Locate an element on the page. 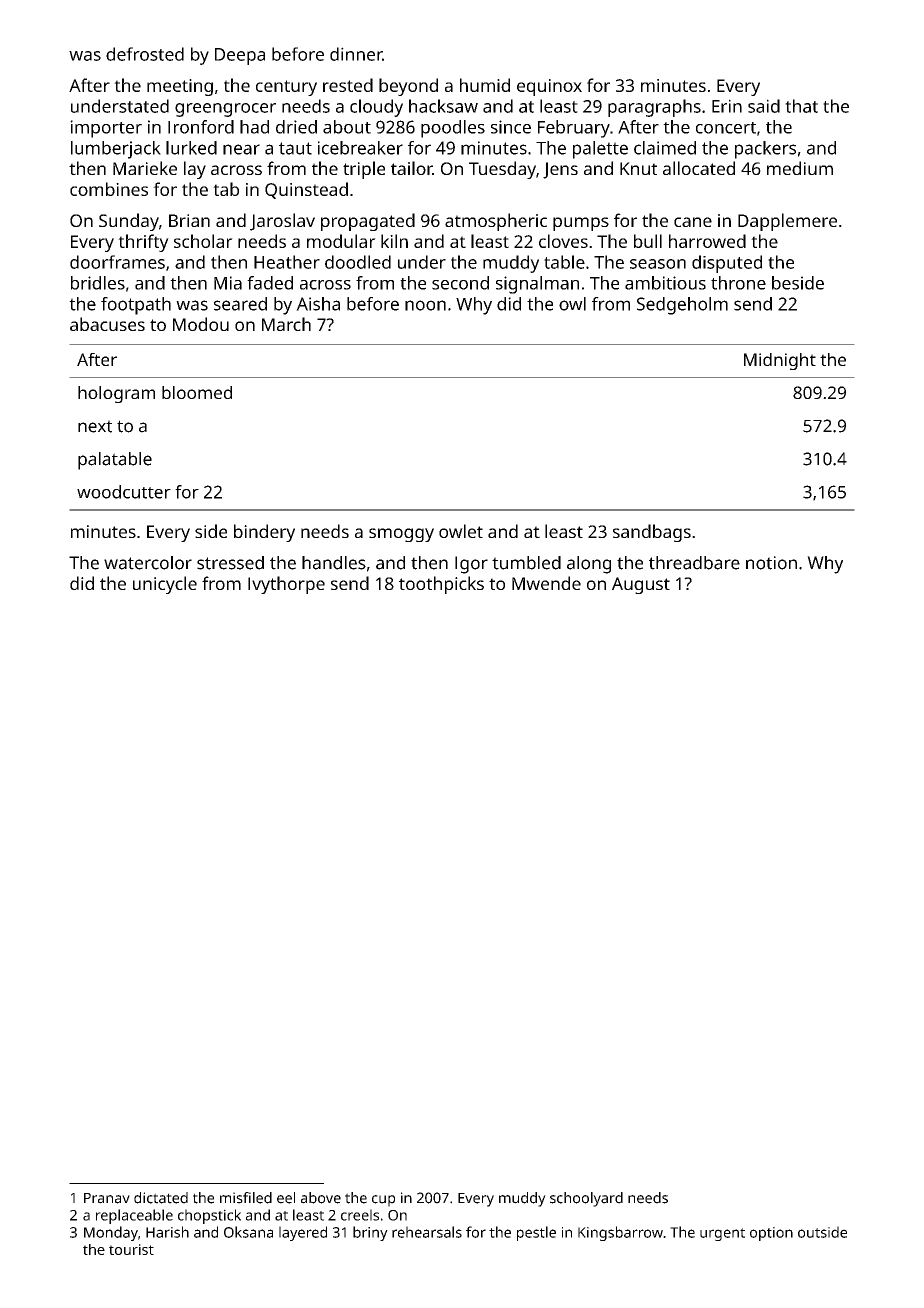  toothpicks is located at coordinates (441, 585).
